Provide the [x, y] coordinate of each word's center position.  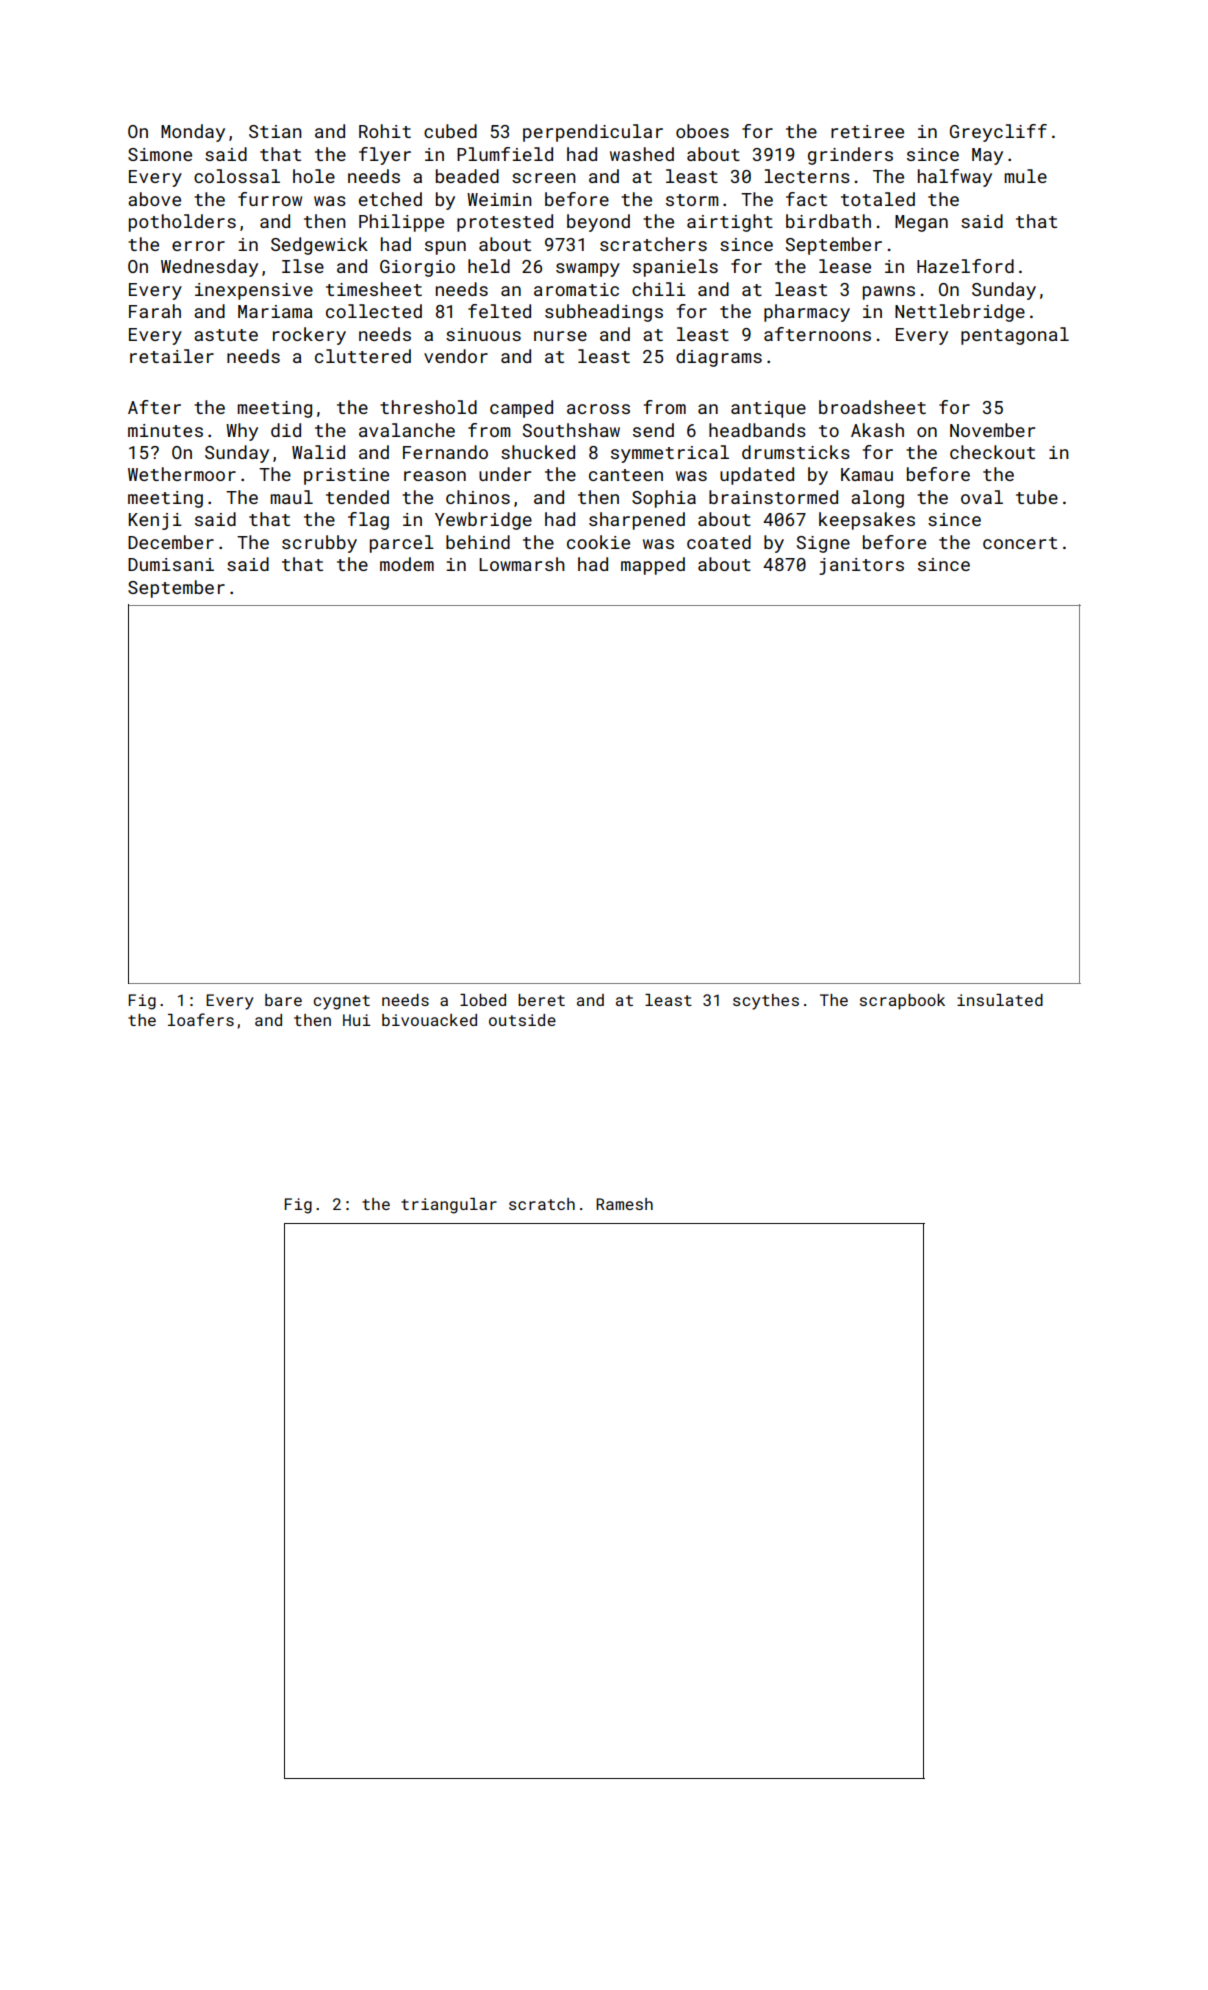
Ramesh [624, 1204]
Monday [193, 133]
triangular [449, 1206]
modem [407, 564]
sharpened [637, 521]
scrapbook [902, 1002]
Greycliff [998, 133]
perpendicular [593, 133]
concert [1020, 543]
